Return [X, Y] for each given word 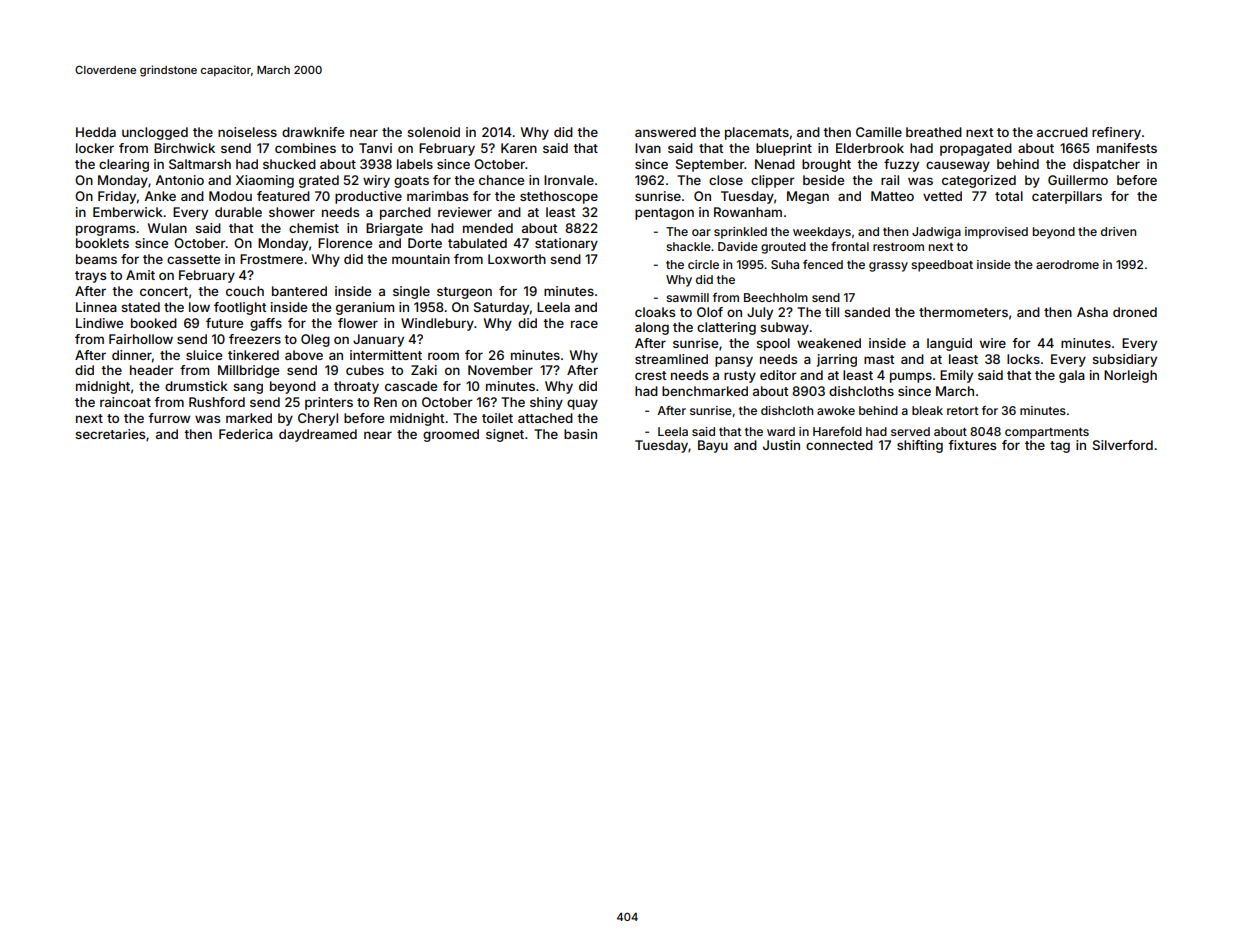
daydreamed [318, 435]
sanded [867, 312]
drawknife [313, 132]
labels [415, 164]
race [584, 324]
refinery [1116, 133]
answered [665, 132]
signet [505, 435]
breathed [934, 132]
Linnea [96, 307]
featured [283, 196]
